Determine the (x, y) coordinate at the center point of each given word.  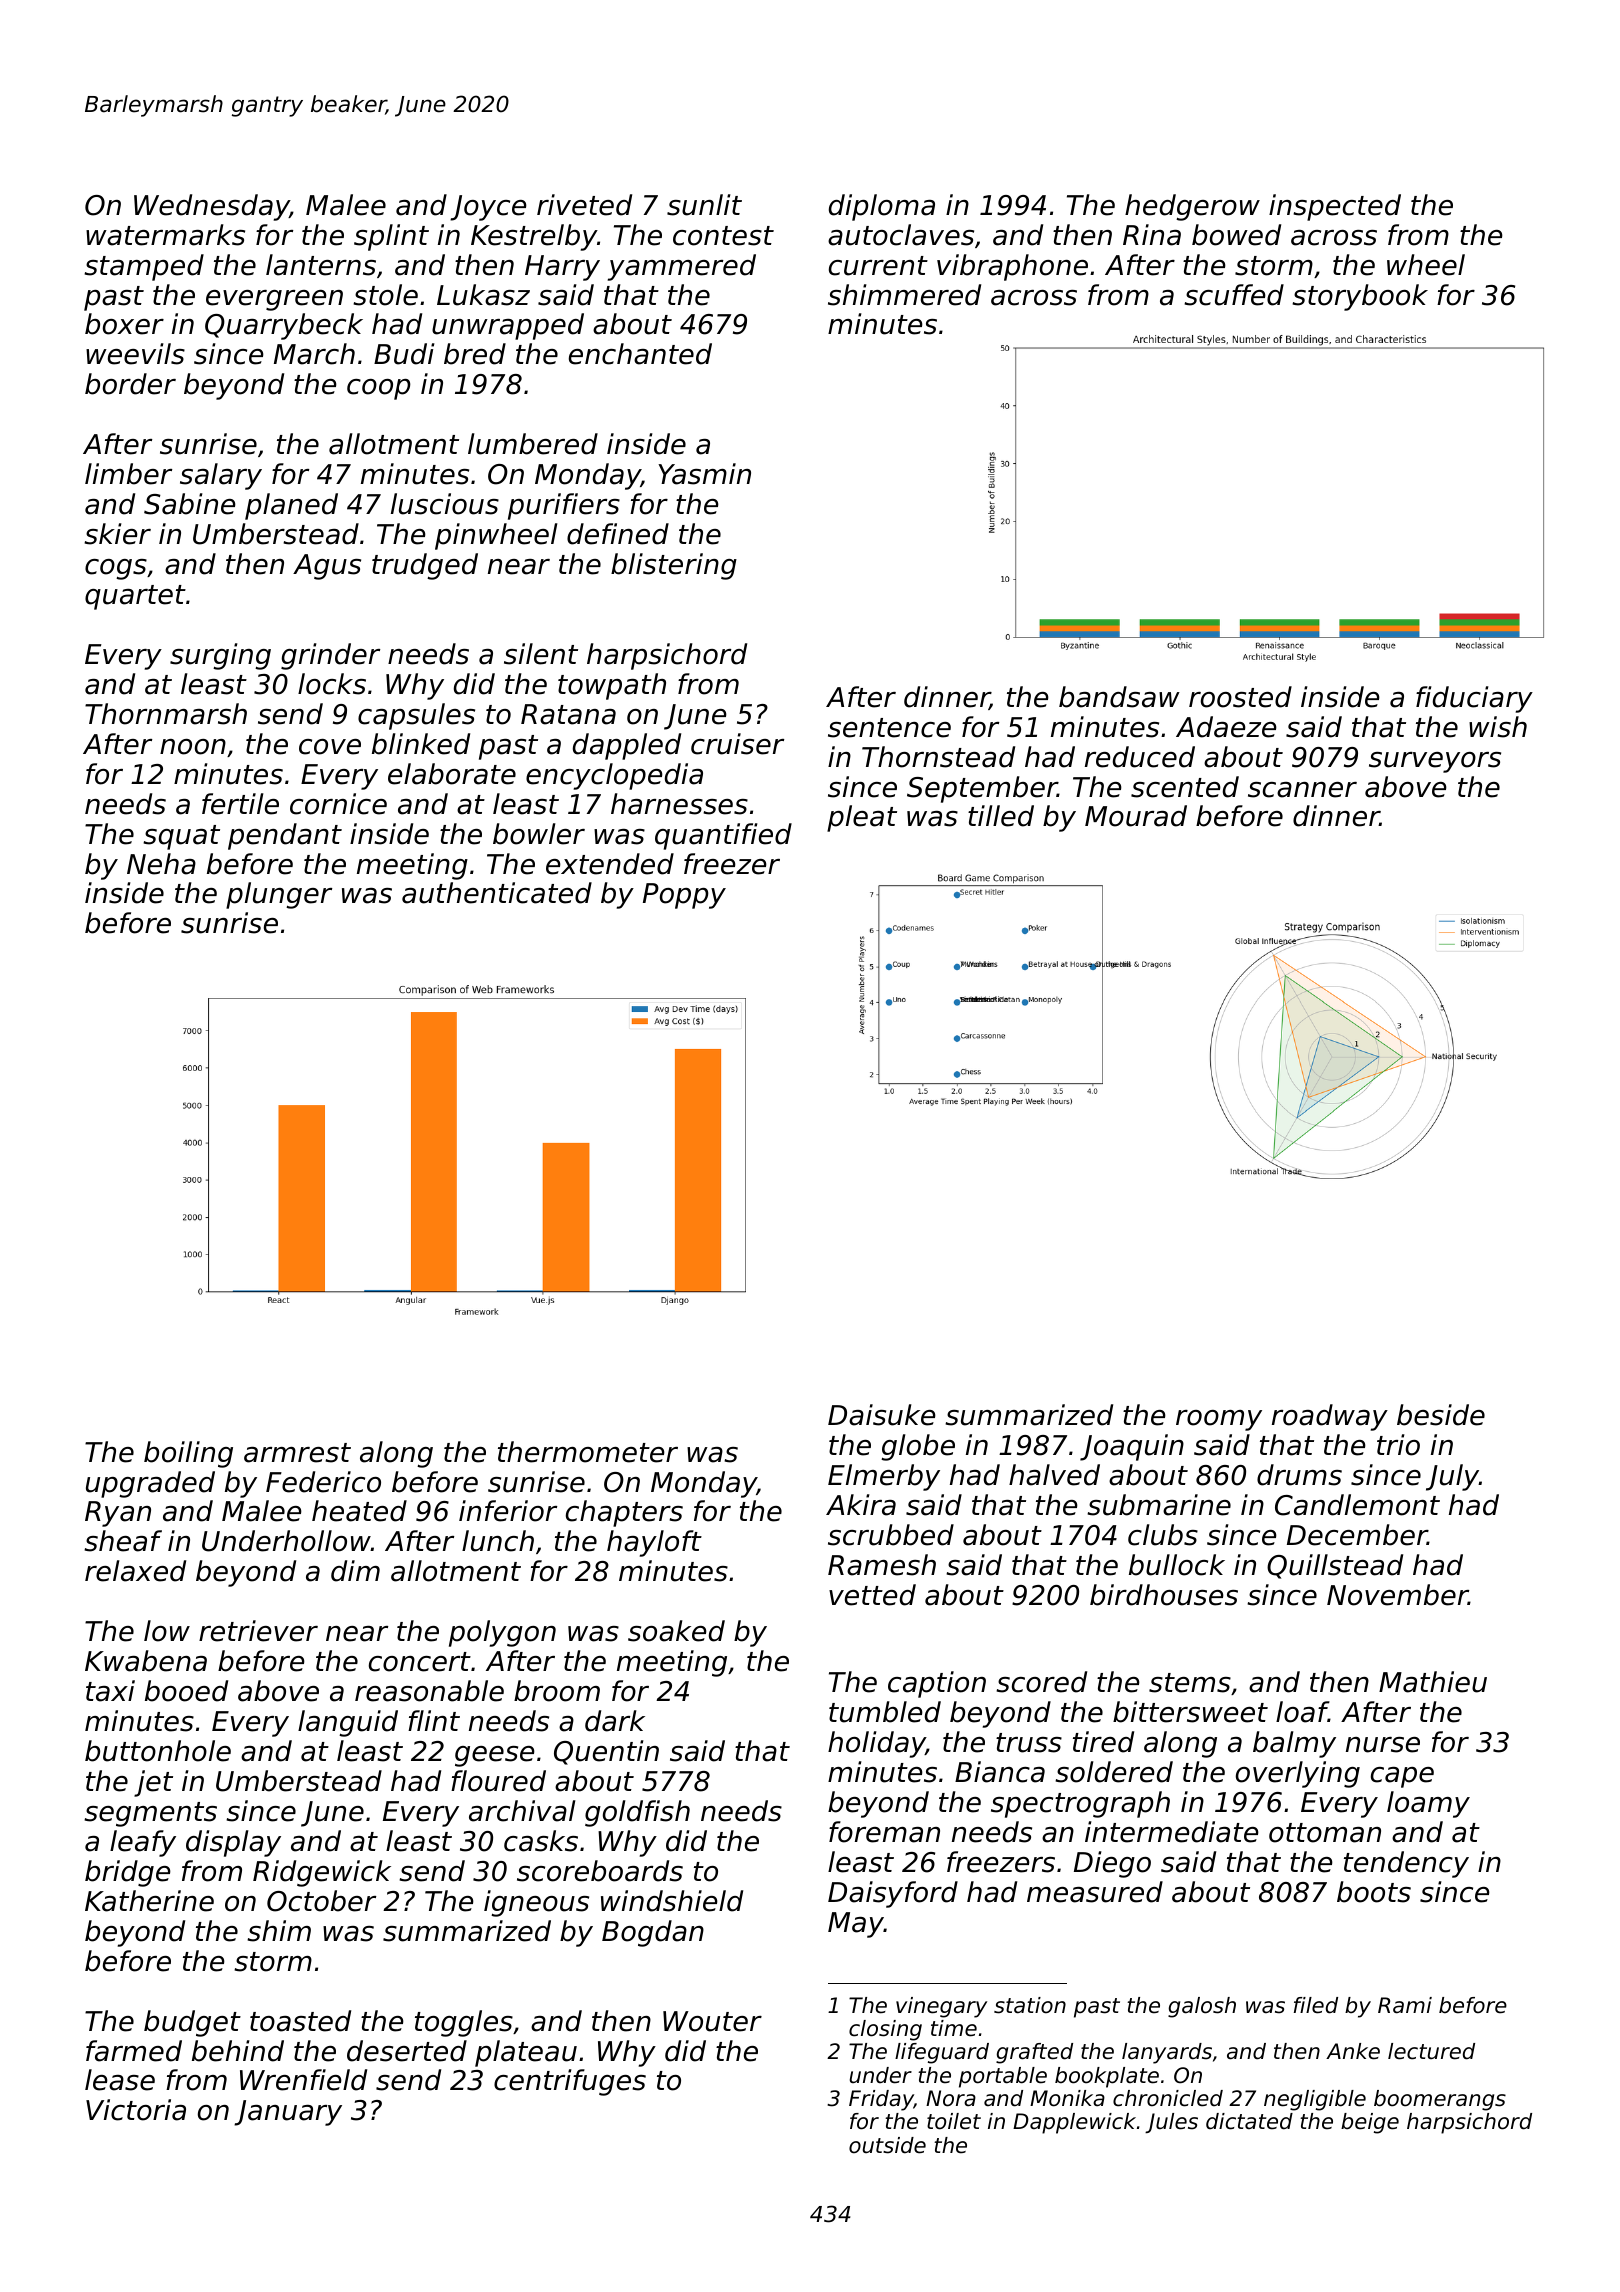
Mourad (1136, 816)
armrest (297, 1453)
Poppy (684, 896)
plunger (279, 895)
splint (391, 237)
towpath (612, 686)
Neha (161, 864)
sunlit (704, 205)
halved (1054, 1475)
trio (1398, 1445)
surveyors (1435, 762)
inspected (1335, 207)
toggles (464, 2023)
